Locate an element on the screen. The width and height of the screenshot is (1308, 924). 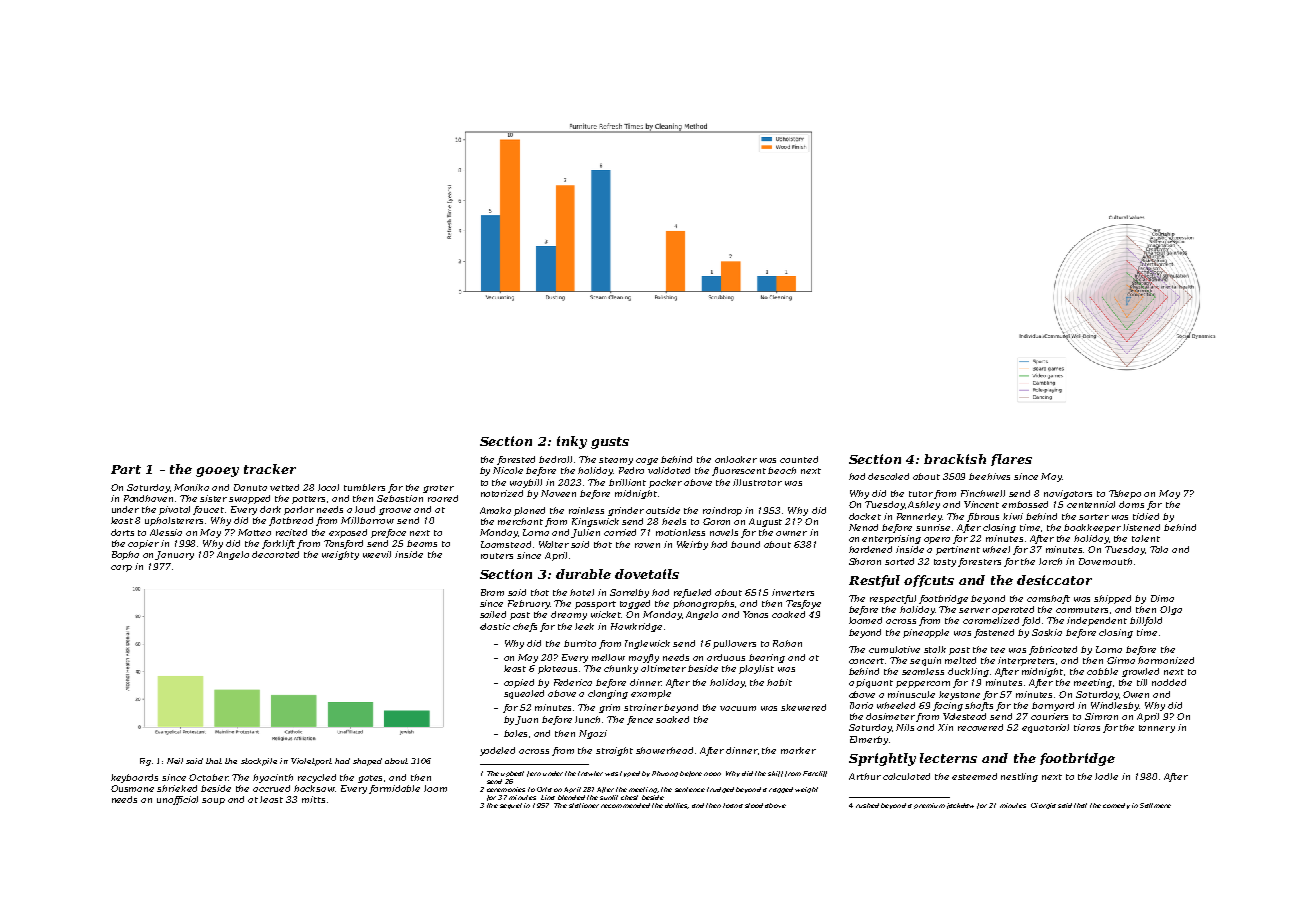
Girma is located at coordinates (1121, 660).
